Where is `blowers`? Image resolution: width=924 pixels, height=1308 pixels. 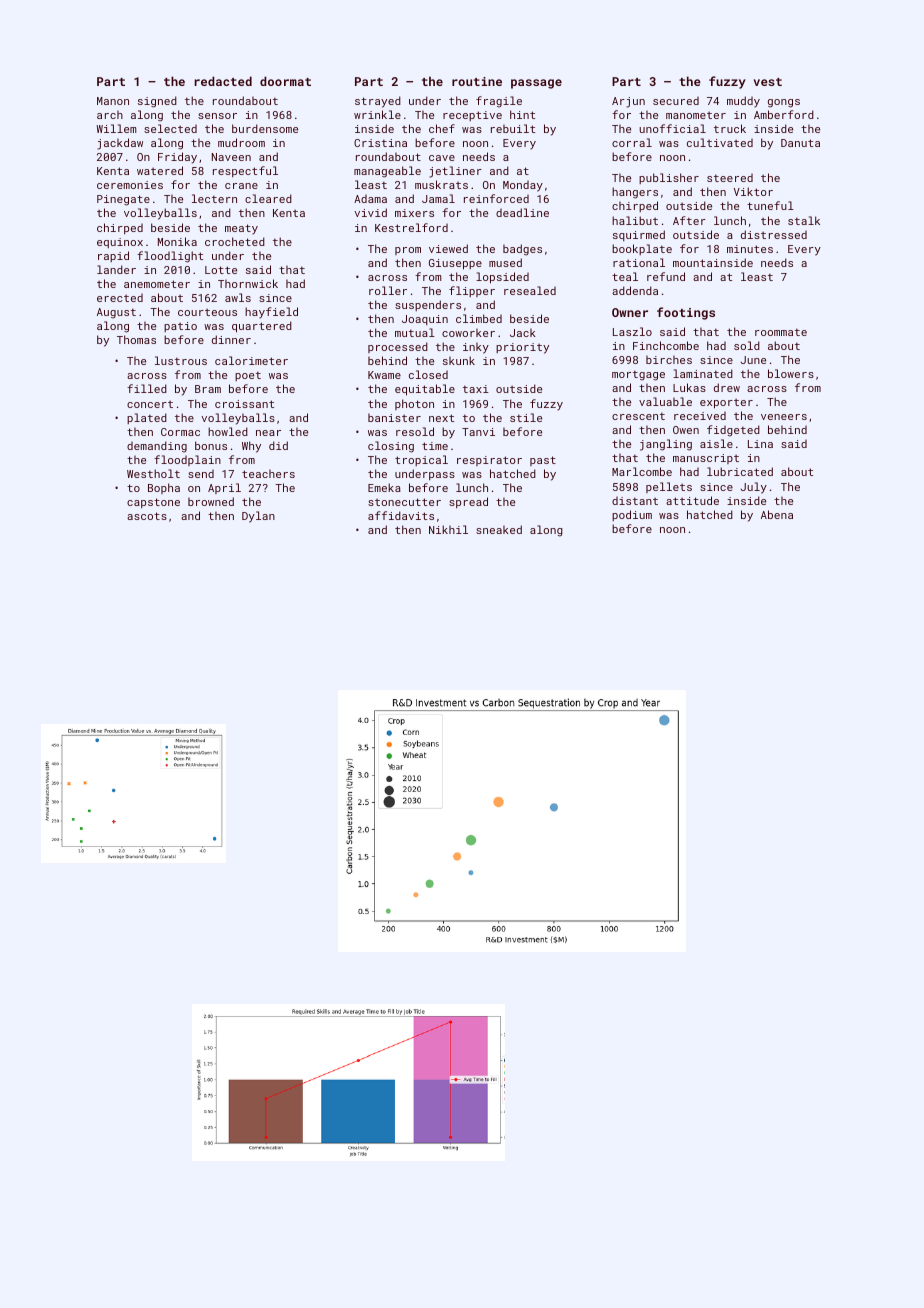 blowers is located at coordinates (791, 373).
